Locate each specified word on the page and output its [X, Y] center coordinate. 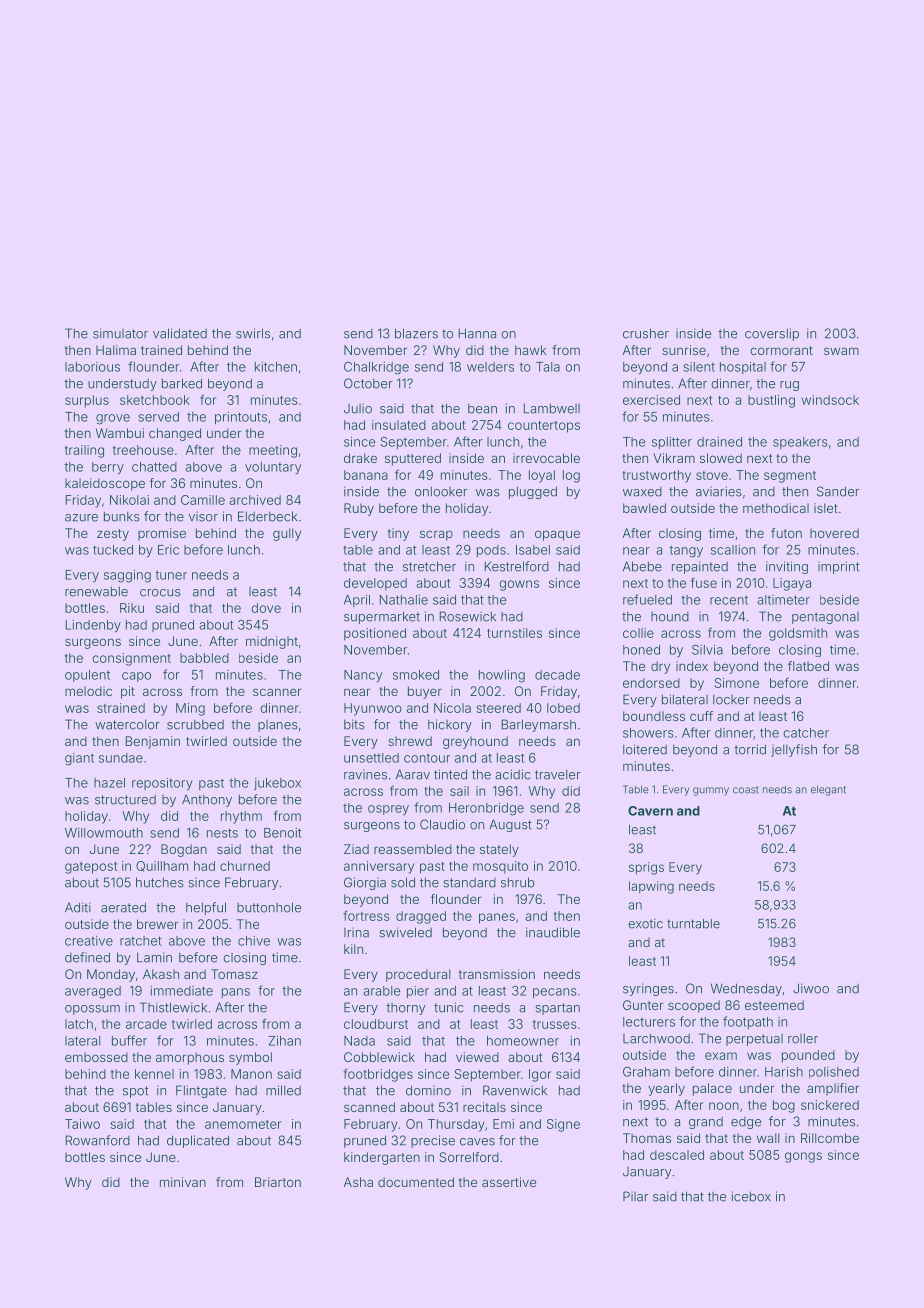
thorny [405, 1009]
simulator [120, 333]
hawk [531, 350]
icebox [751, 1196]
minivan [183, 1182]
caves [477, 1142]
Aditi [77, 907]
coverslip [772, 334]
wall [768, 1138]
